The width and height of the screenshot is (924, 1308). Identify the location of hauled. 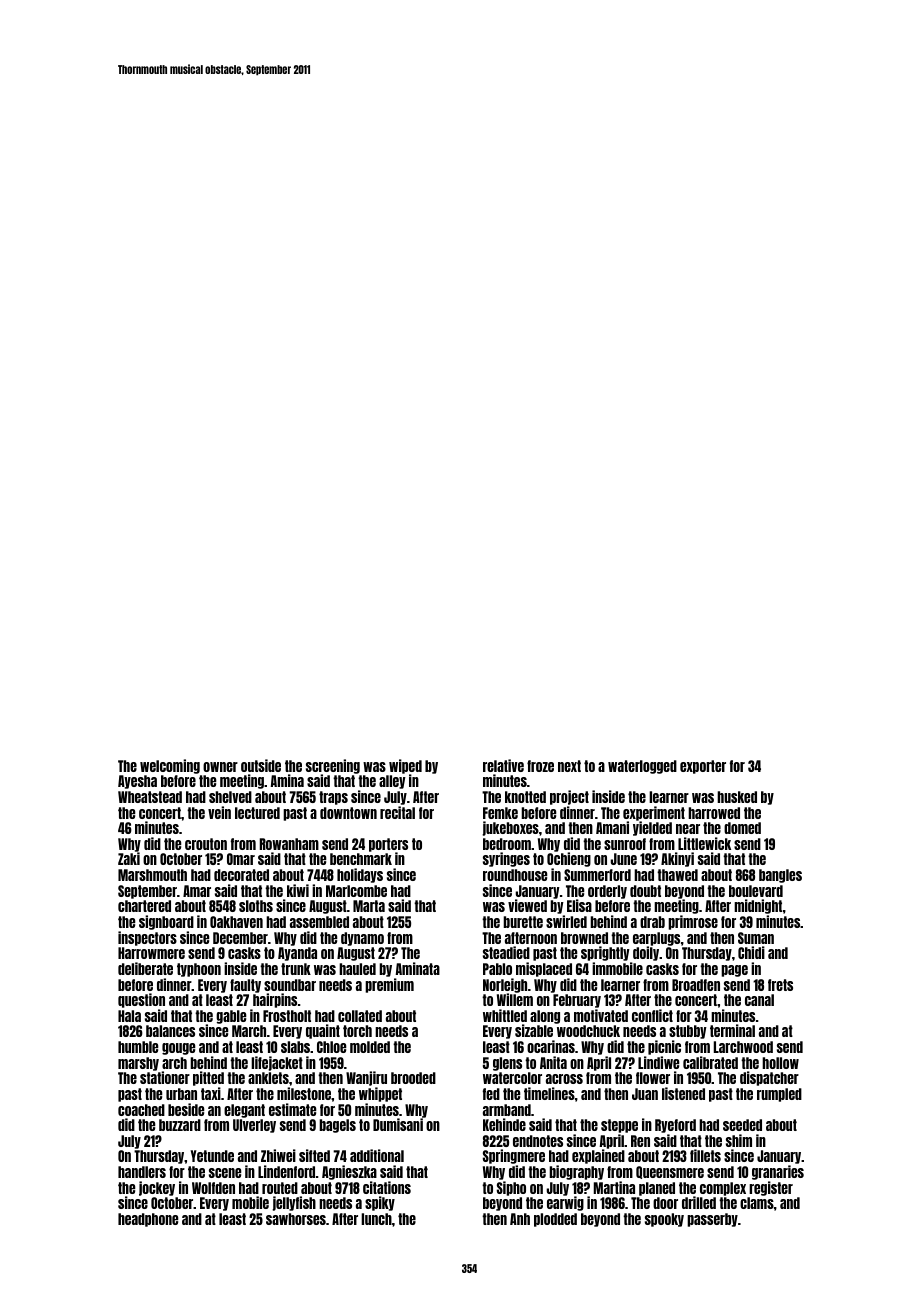
(357, 969).
